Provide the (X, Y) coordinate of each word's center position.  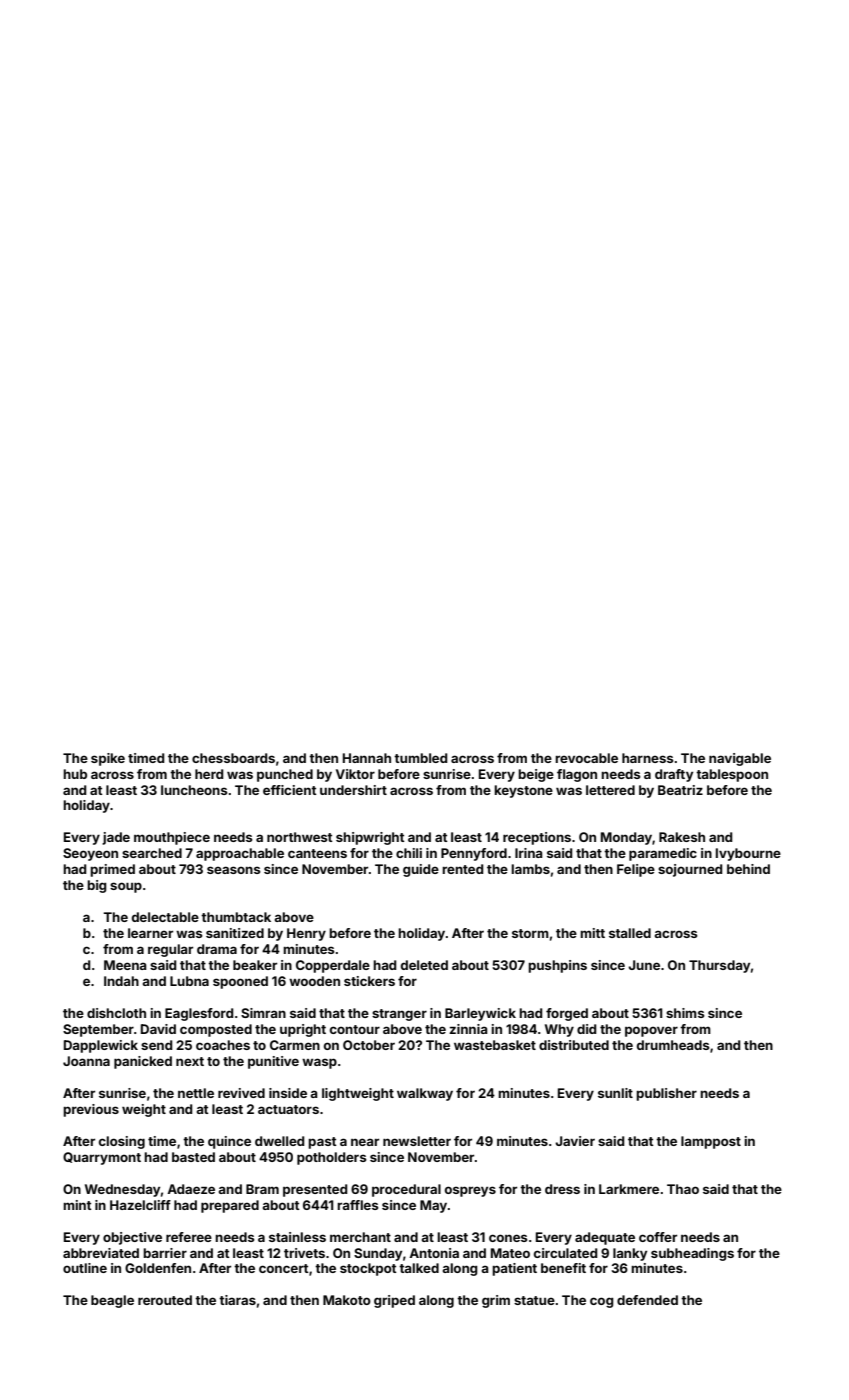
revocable (586, 758)
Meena (125, 965)
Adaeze (191, 1189)
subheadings (692, 1254)
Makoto (347, 1300)
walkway (425, 1094)
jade (116, 838)
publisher (666, 1094)
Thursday (719, 966)
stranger (399, 1015)
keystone (523, 791)
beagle (112, 1301)
